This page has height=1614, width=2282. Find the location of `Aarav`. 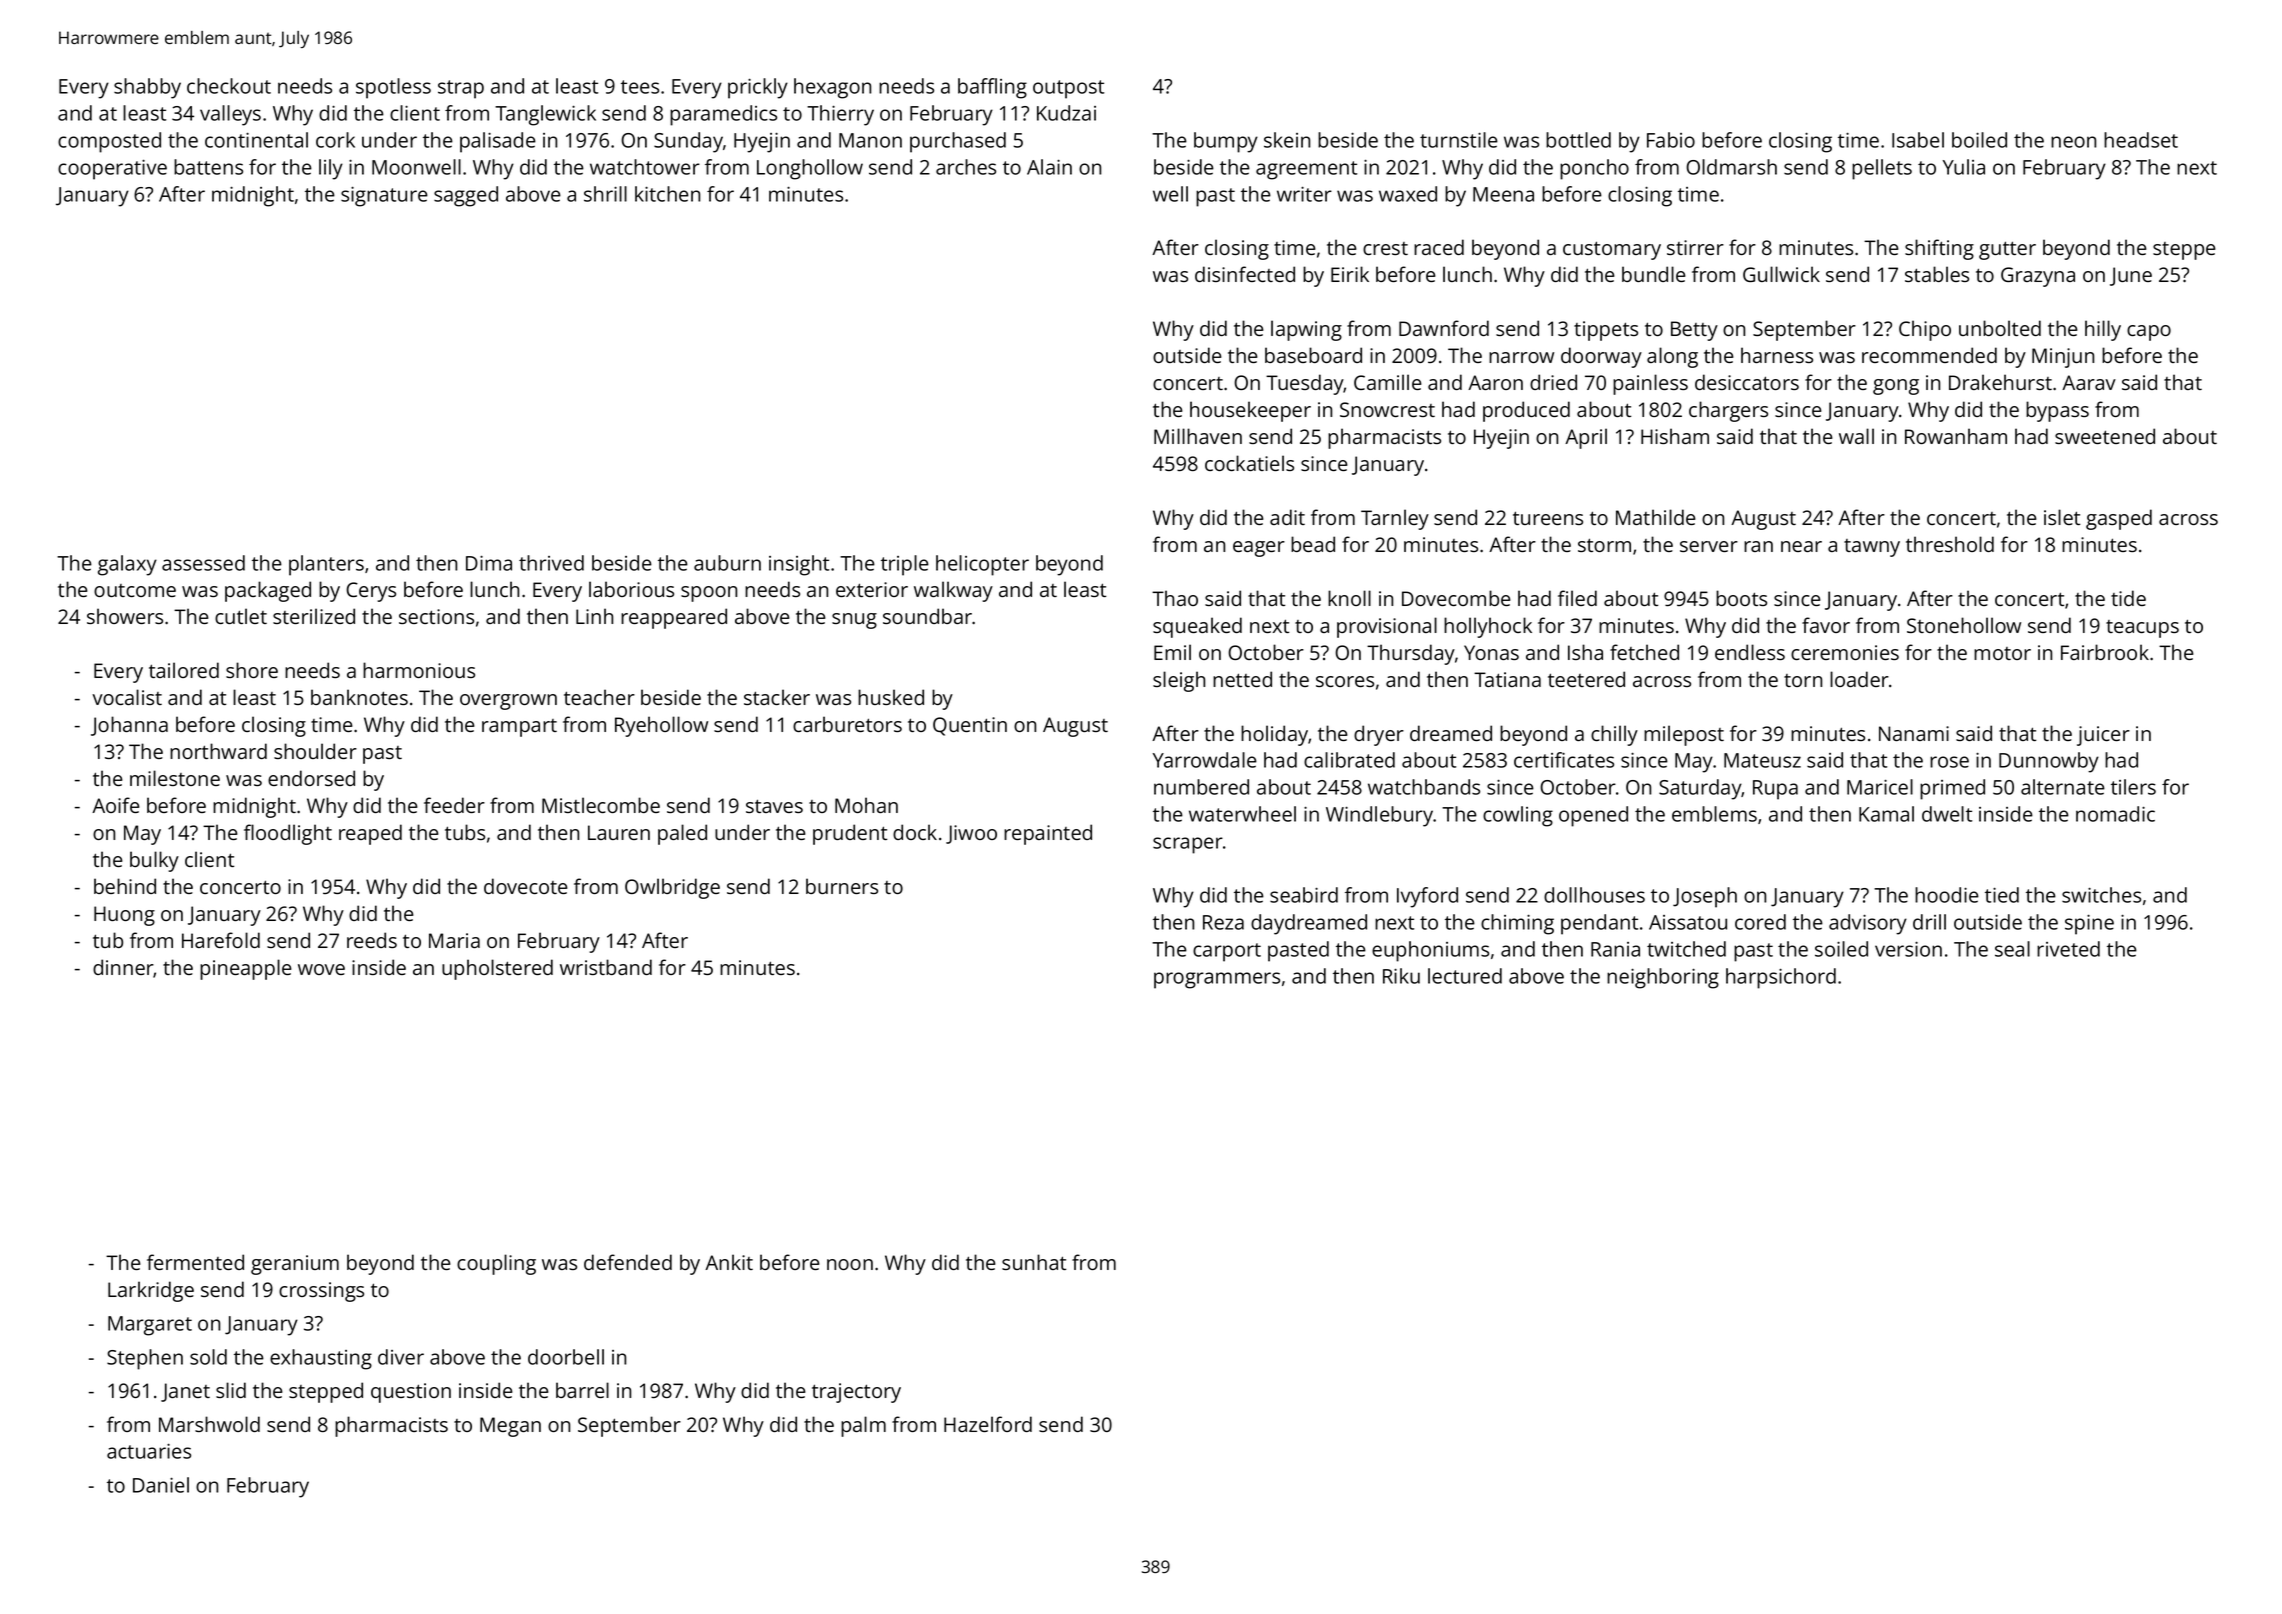

Aarav is located at coordinates (2089, 382).
